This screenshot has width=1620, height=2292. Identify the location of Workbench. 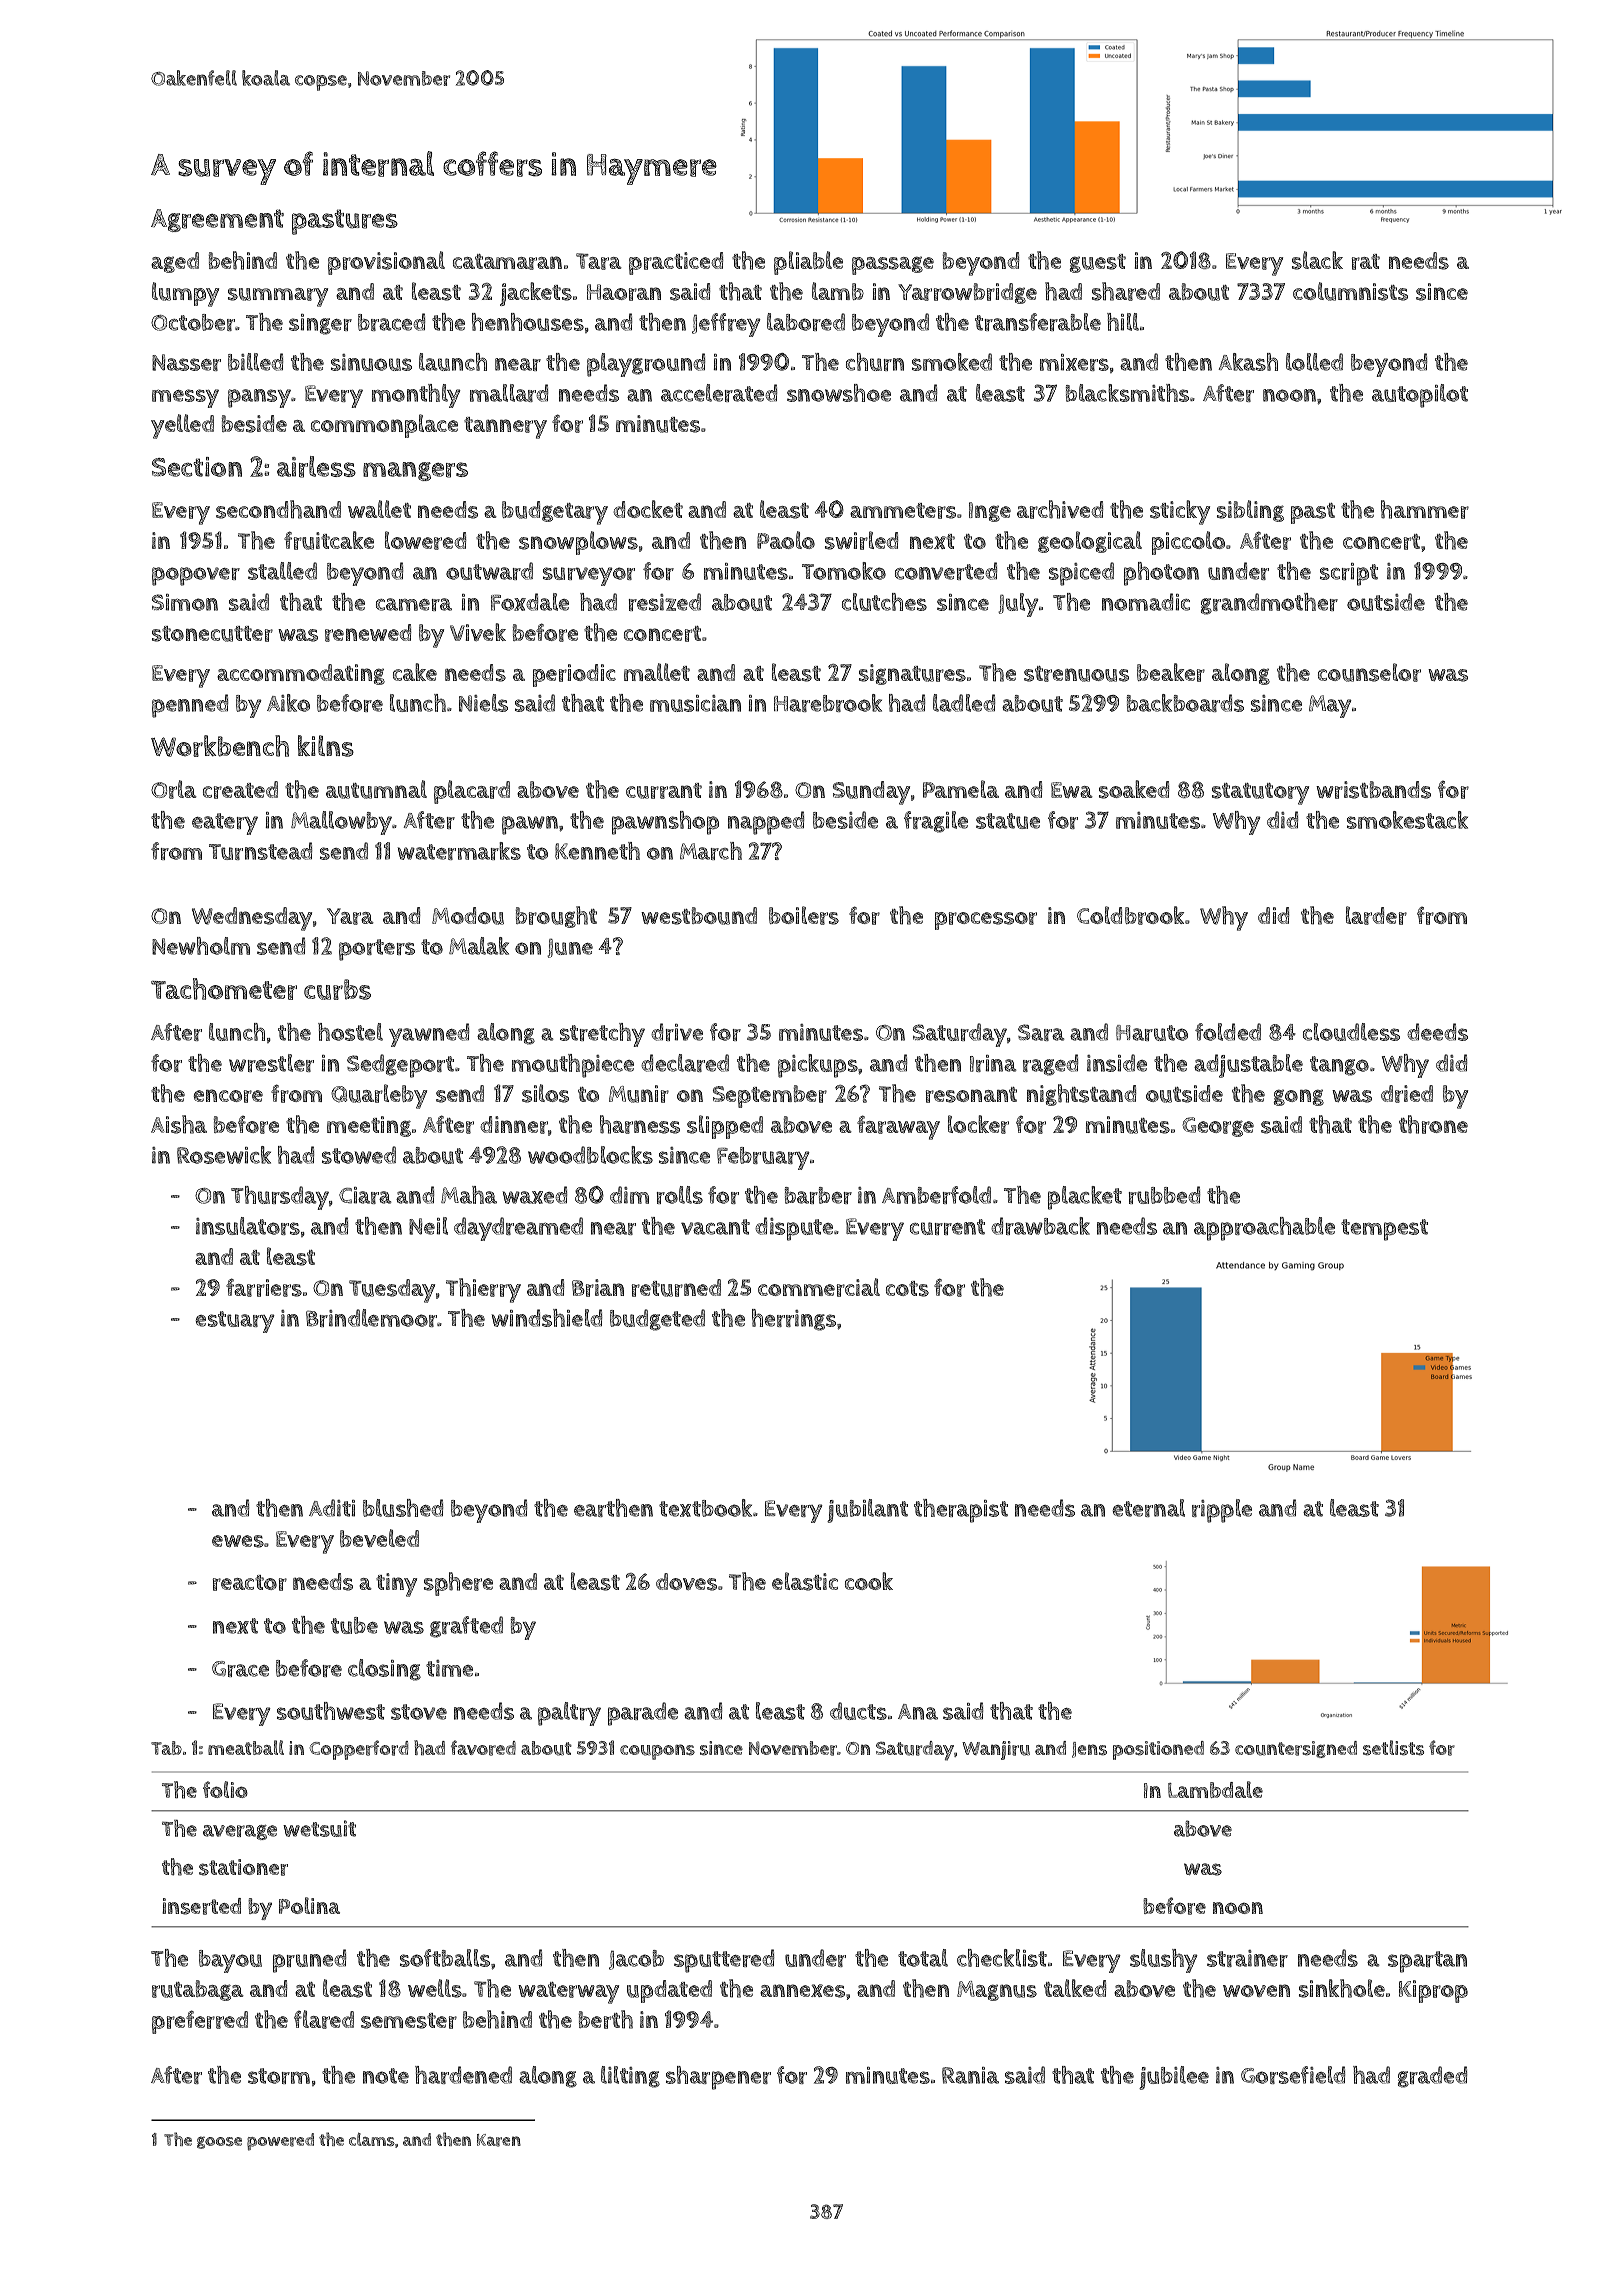
(220, 746).
